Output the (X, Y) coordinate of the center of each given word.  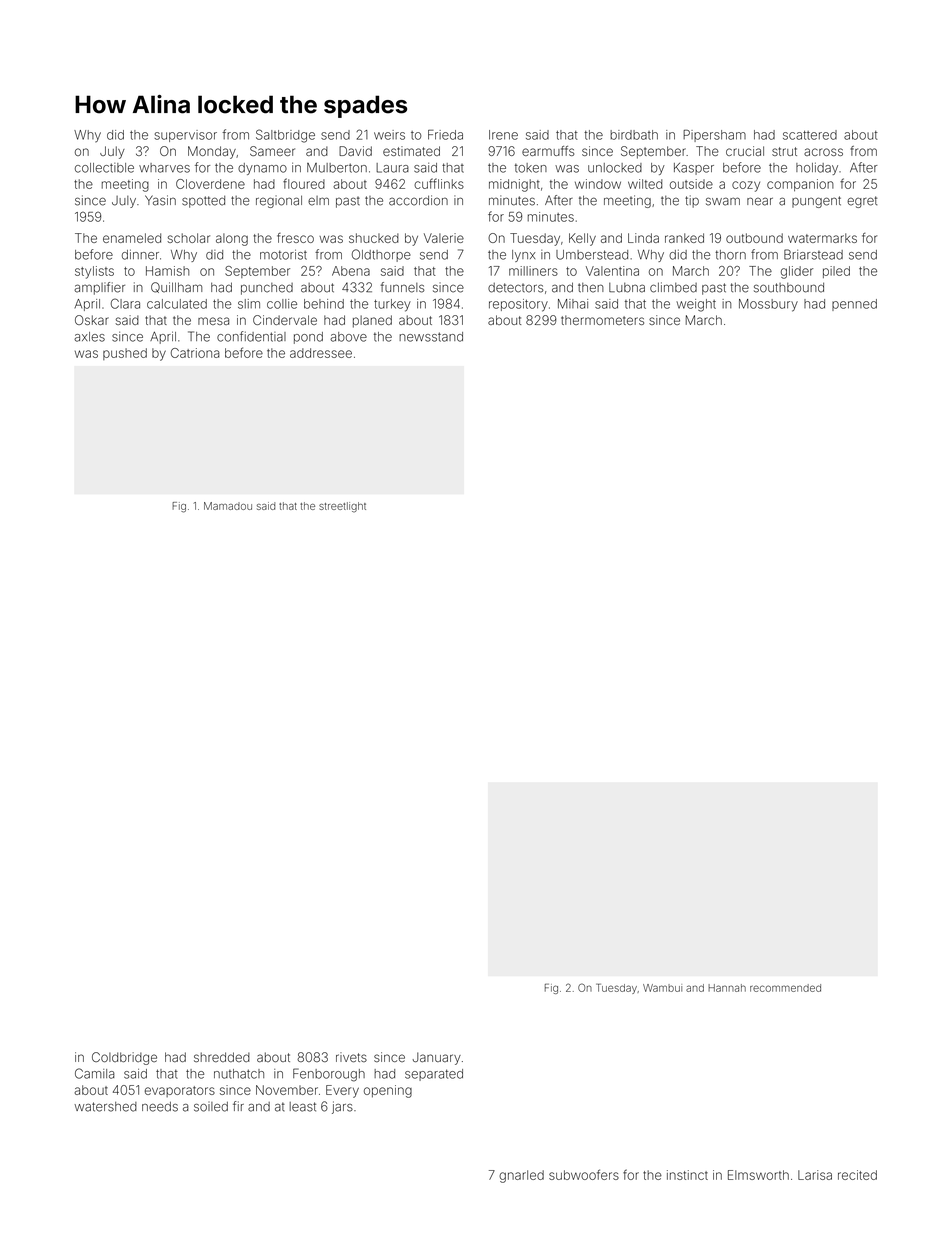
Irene (503, 135)
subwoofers (584, 1174)
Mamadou (228, 506)
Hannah (727, 988)
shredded (222, 1057)
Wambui (662, 988)
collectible (104, 168)
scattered (810, 135)
